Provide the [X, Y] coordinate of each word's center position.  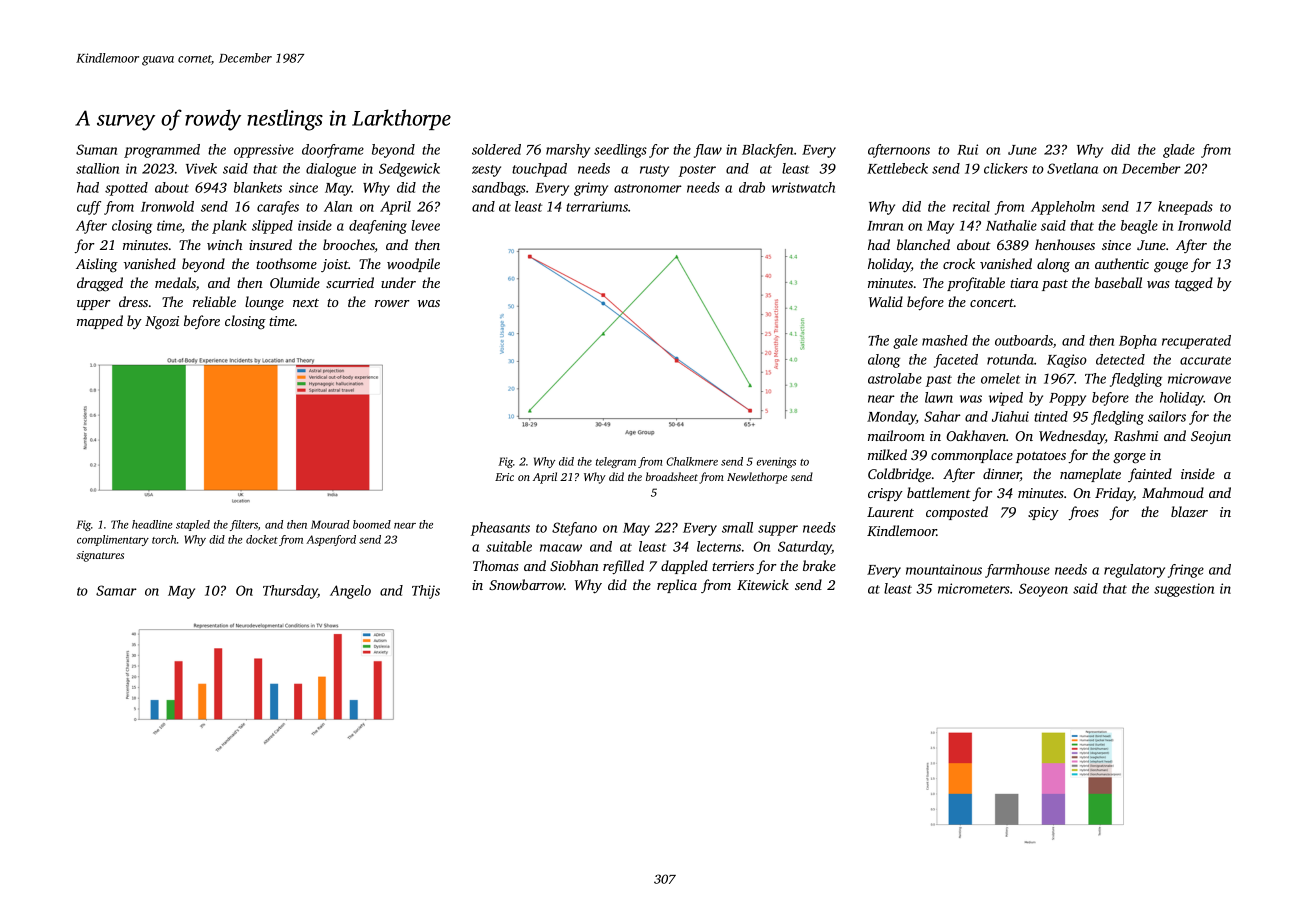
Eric [504, 477]
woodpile [413, 265]
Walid [886, 301]
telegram [616, 462]
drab [752, 187]
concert [992, 303]
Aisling [97, 265]
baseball [1118, 282]
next [306, 303]
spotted [126, 189]
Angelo [350, 592]
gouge [1171, 267]
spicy [1043, 513]
